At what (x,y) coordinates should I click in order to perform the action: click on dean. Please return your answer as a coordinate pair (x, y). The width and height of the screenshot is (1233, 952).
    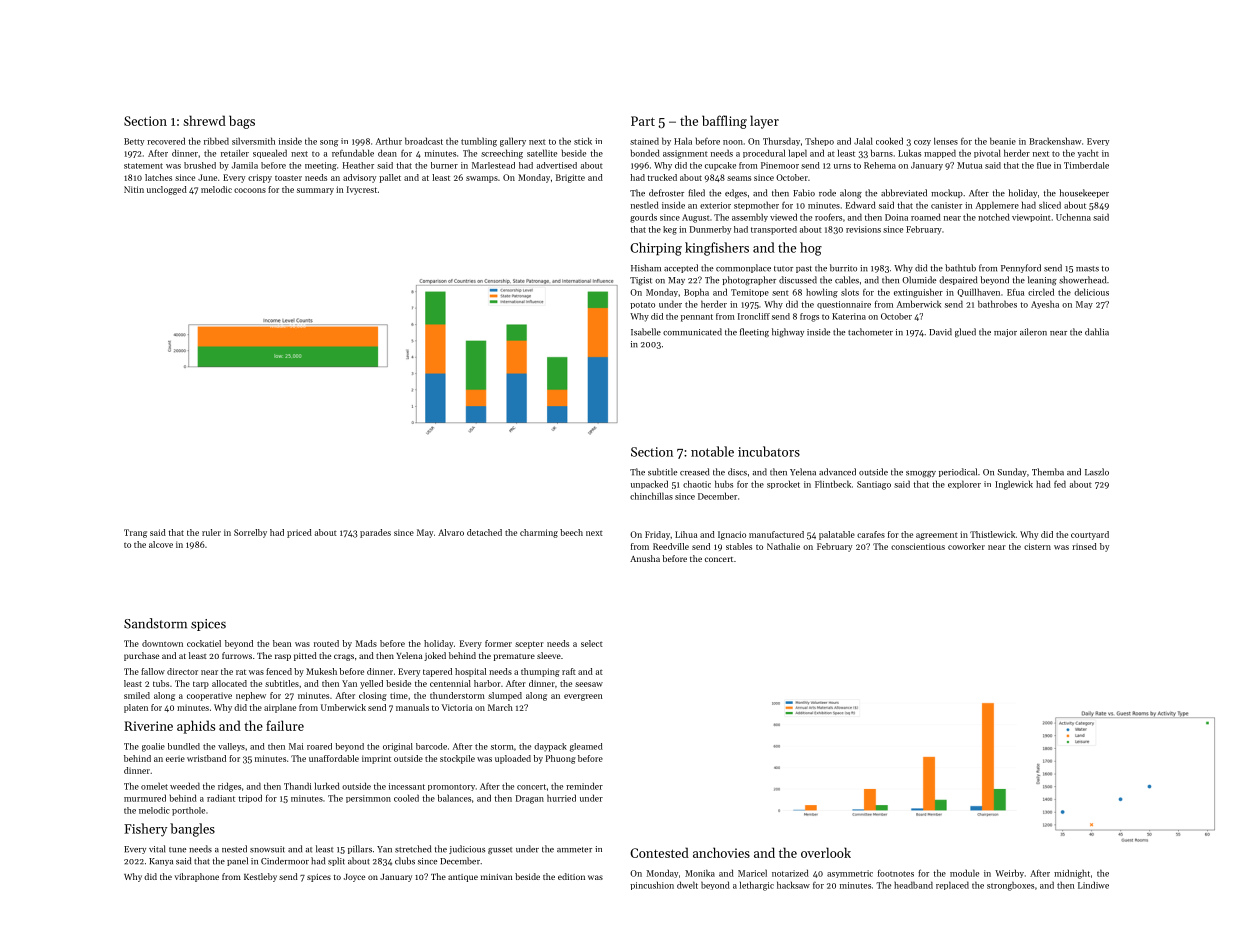
    Looking at the image, I should click on (387, 153).
